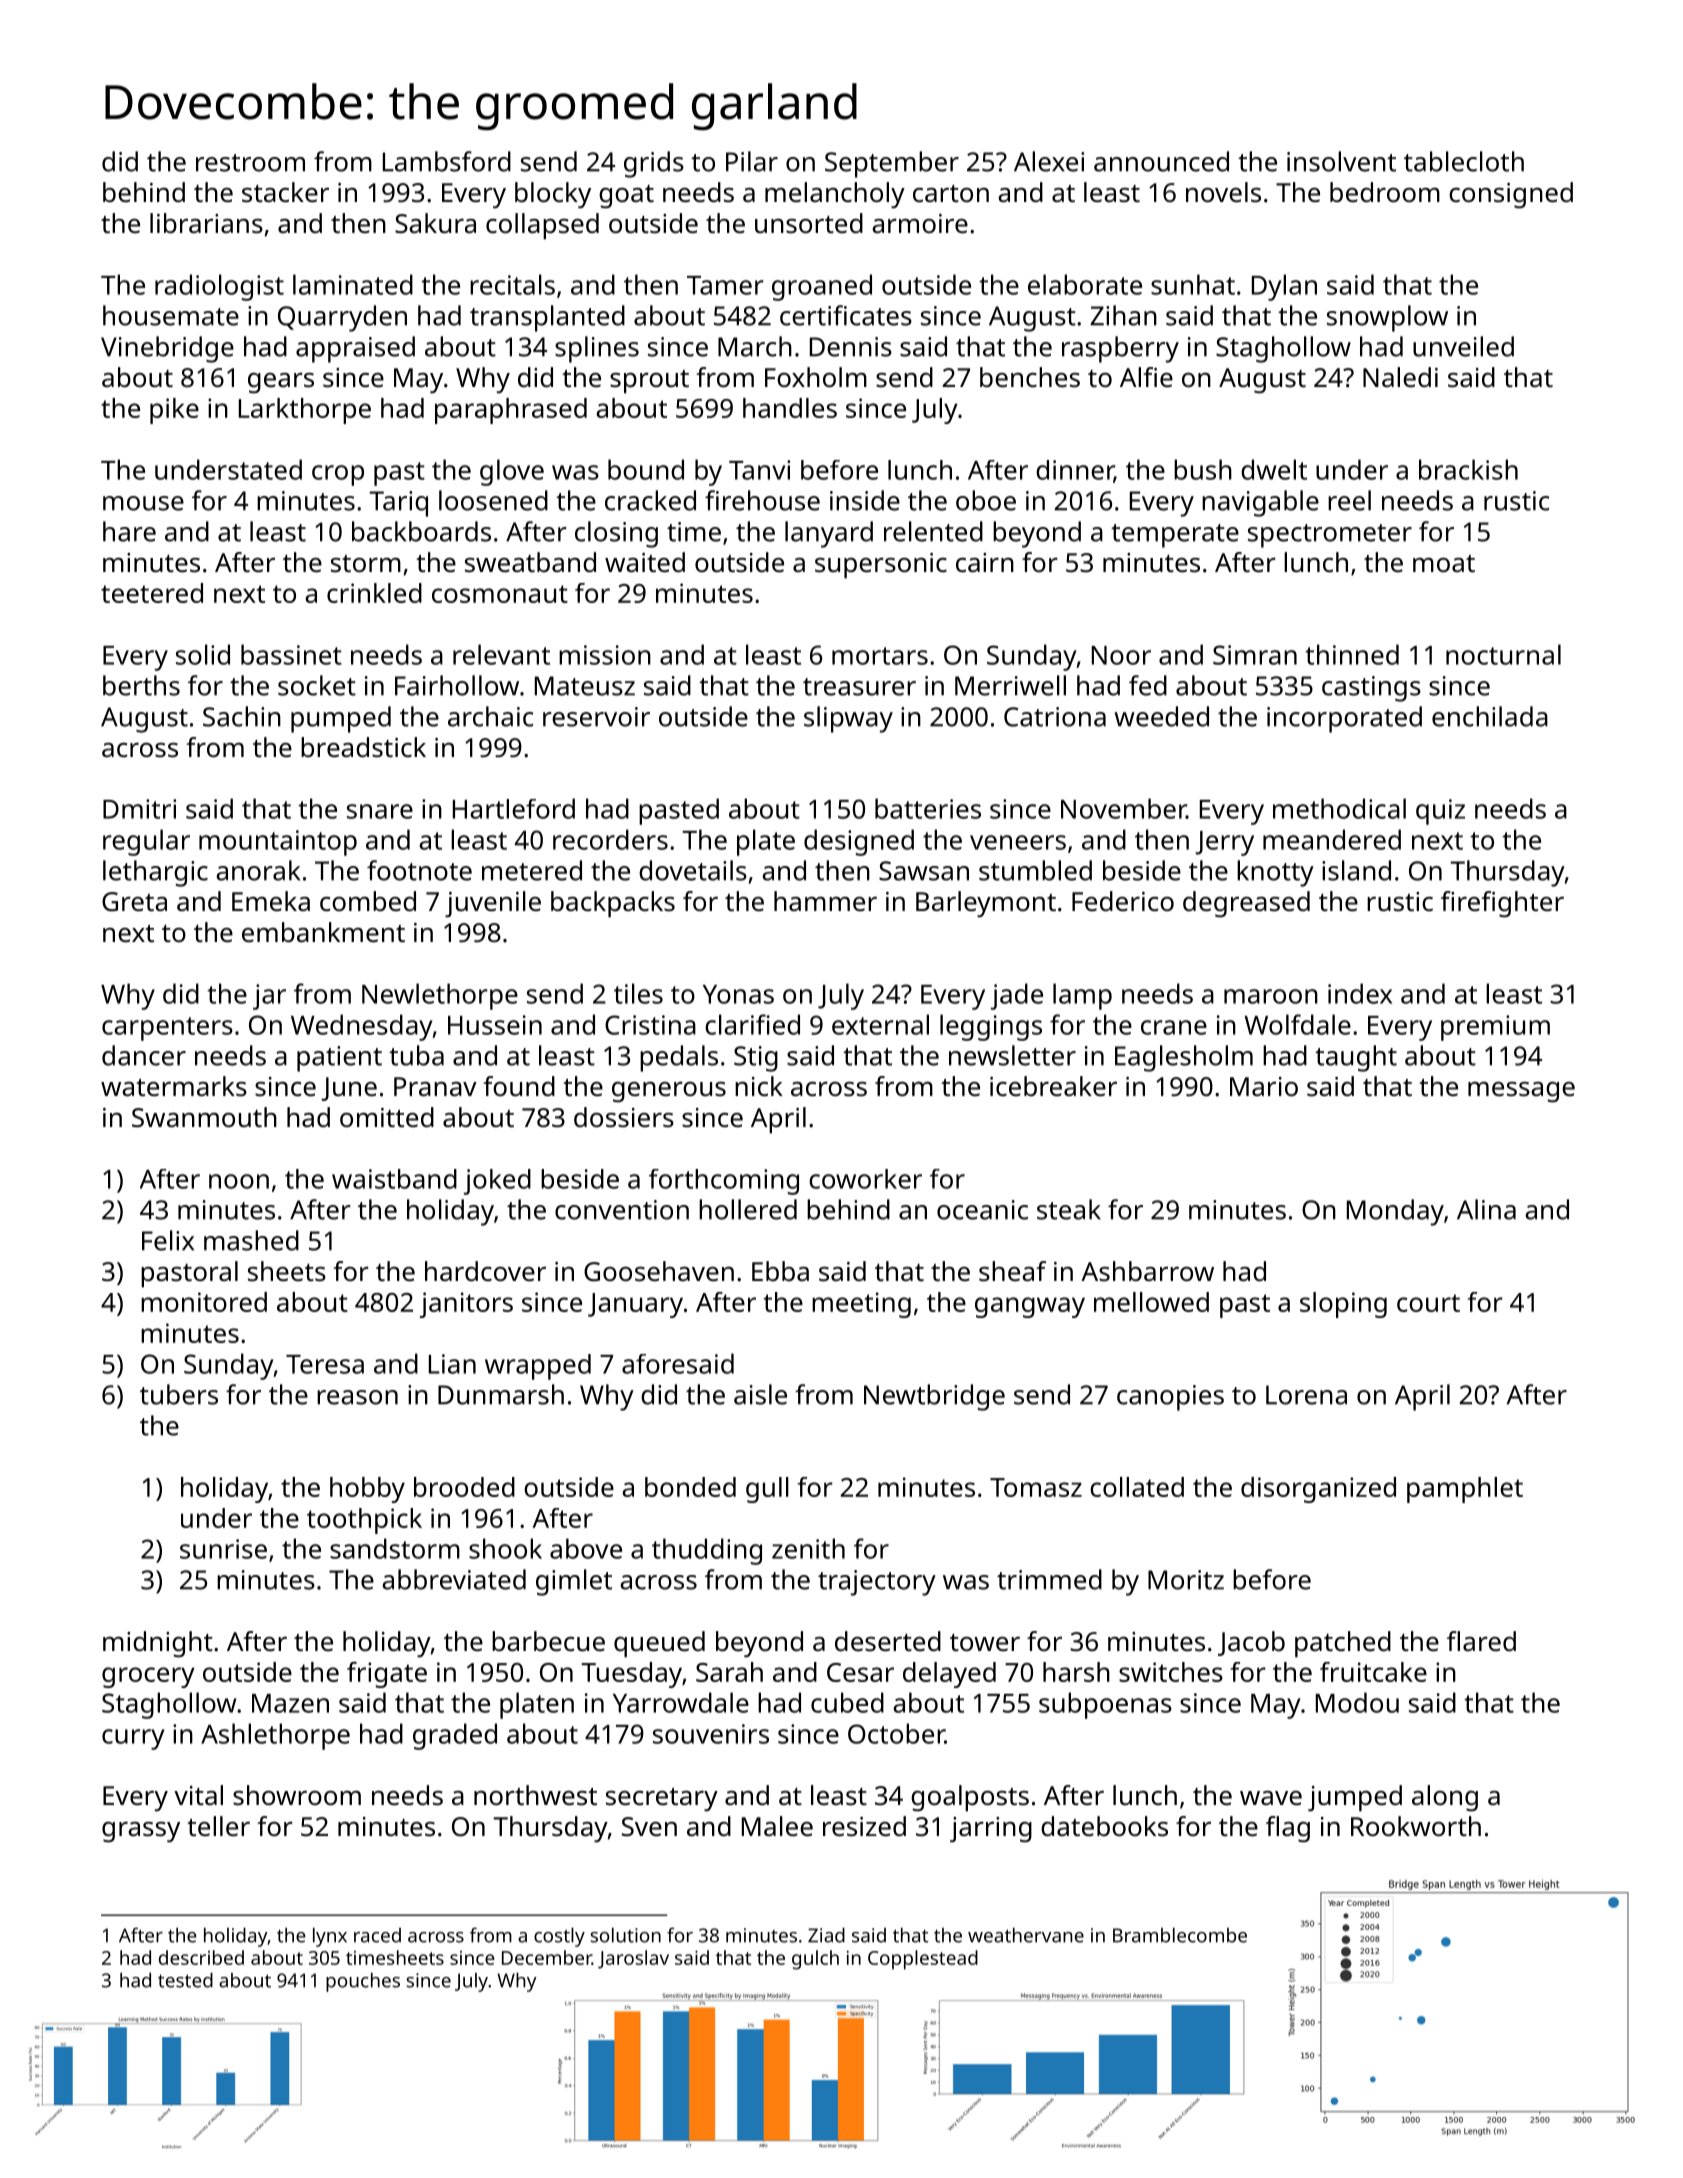 The width and height of the image is (1683, 2178). Describe the element at coordinates (1120, 349) in the image. I see `raspberry` at that location.
